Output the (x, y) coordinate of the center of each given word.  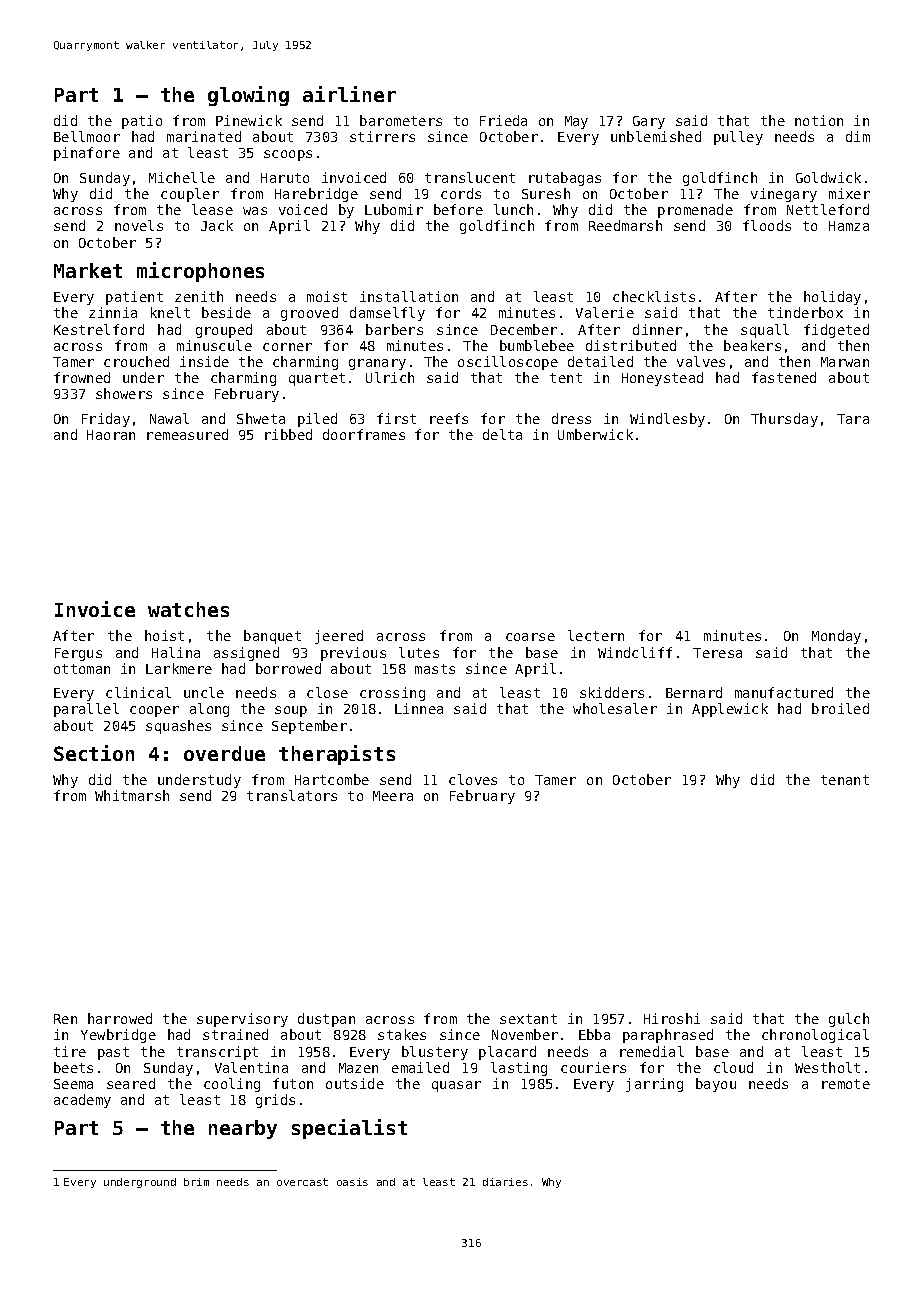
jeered (339, 637)
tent (566, 378)
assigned (246, 654)
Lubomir (394, 209)
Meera (393, 796)
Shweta (261, 418)
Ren (65, 1019)
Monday (836, 637)
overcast (302, 1182)
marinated (204, 136)
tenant (845, 780)
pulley (738, 138)
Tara (853, 419)
